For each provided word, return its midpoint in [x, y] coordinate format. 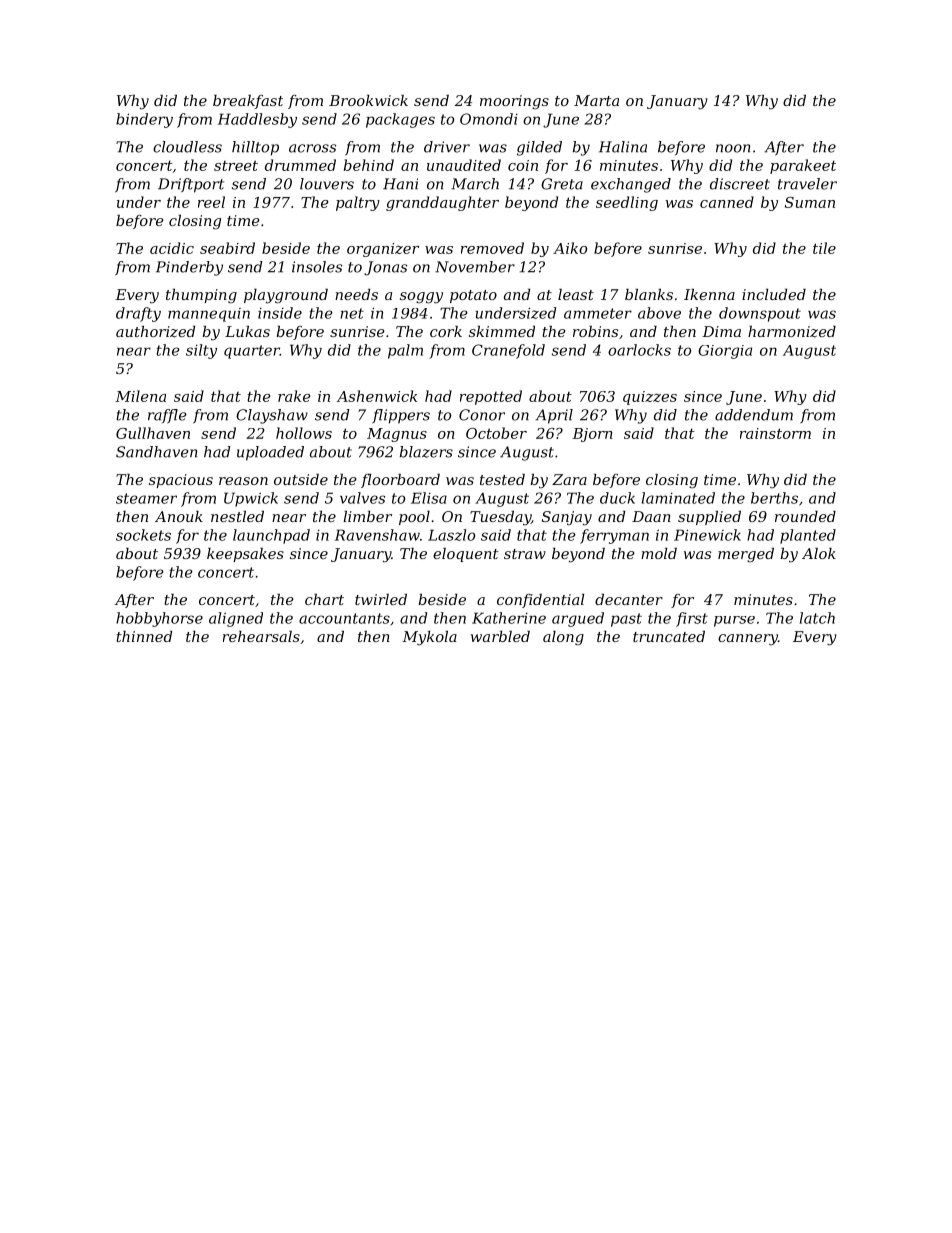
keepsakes [245, 555]
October [496, 433]
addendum [754, 415]
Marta [596, 100]
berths [774, 498]
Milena [140, 396]
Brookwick [368, 100]
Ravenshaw [377, 535]
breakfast [248, 102]
